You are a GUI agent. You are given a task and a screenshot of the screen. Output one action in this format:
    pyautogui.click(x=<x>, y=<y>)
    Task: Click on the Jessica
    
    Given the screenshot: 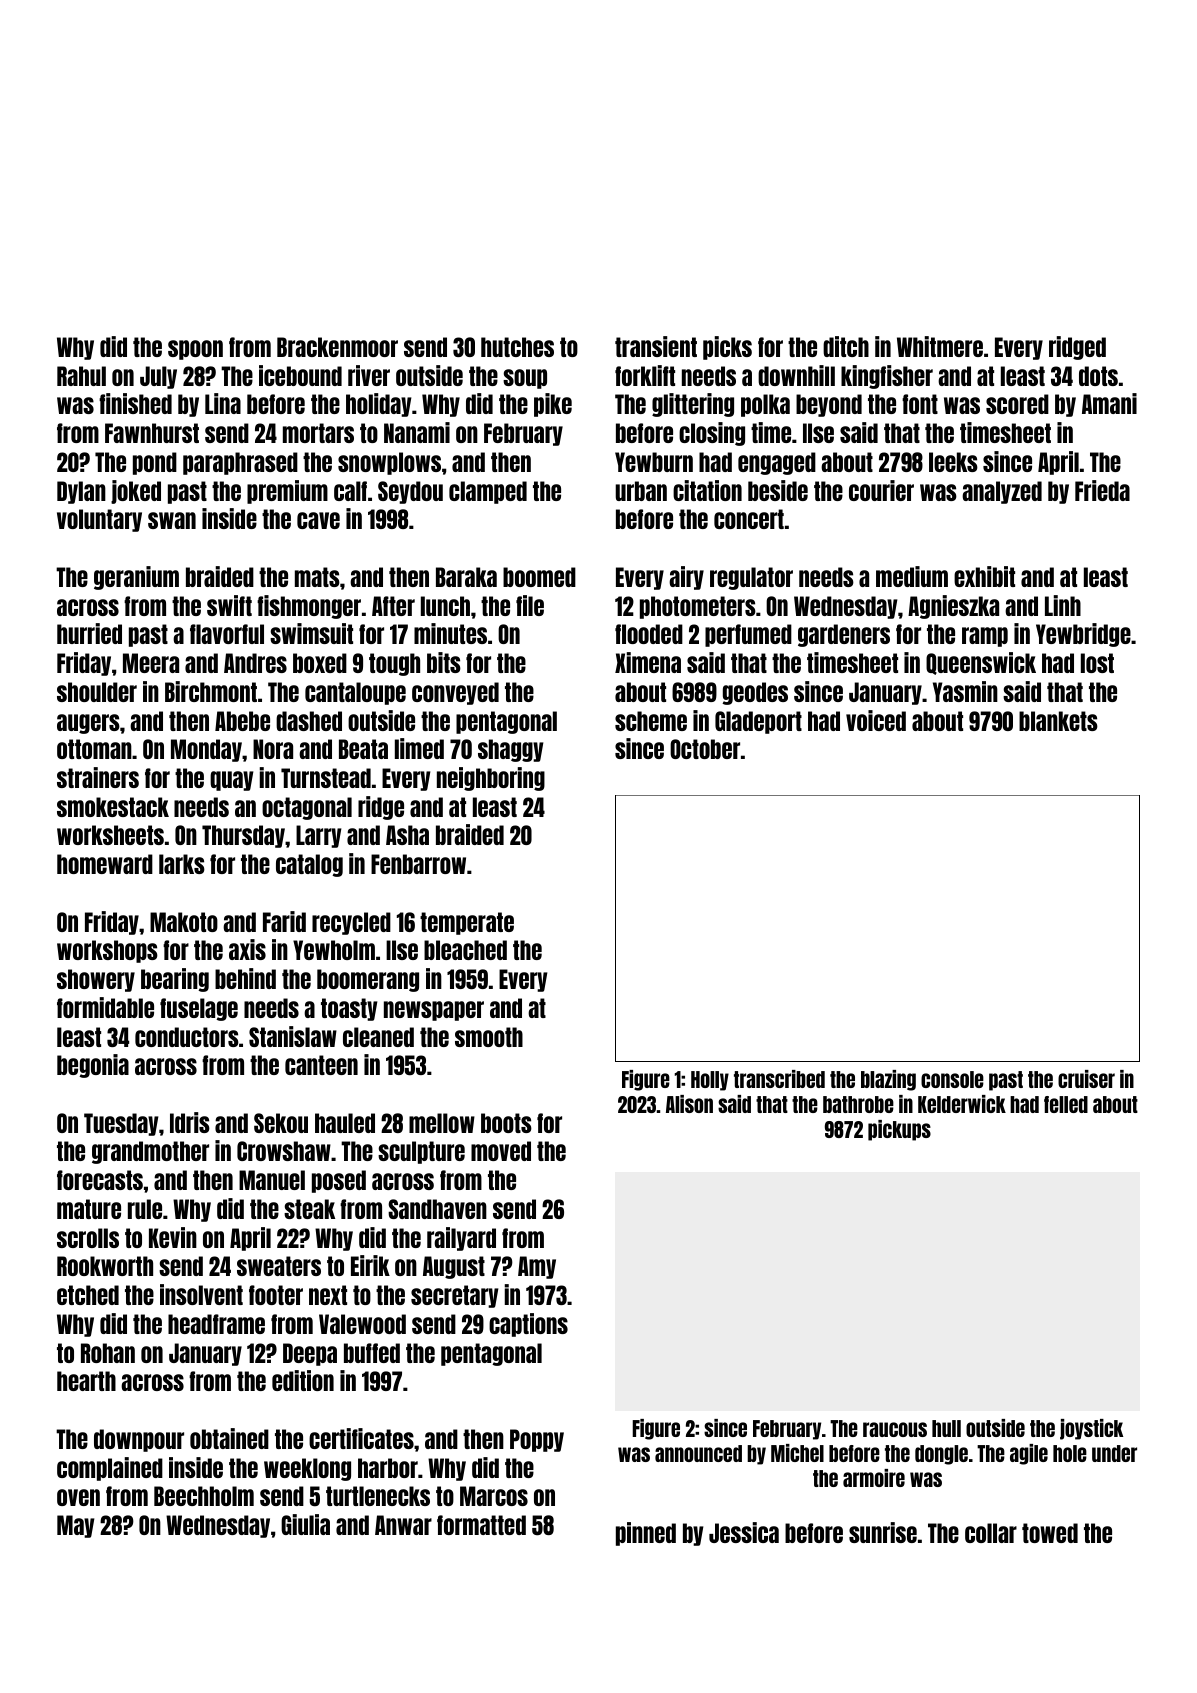 What is the action you would take?
    pyautogui.click(x=744, y=1532)
